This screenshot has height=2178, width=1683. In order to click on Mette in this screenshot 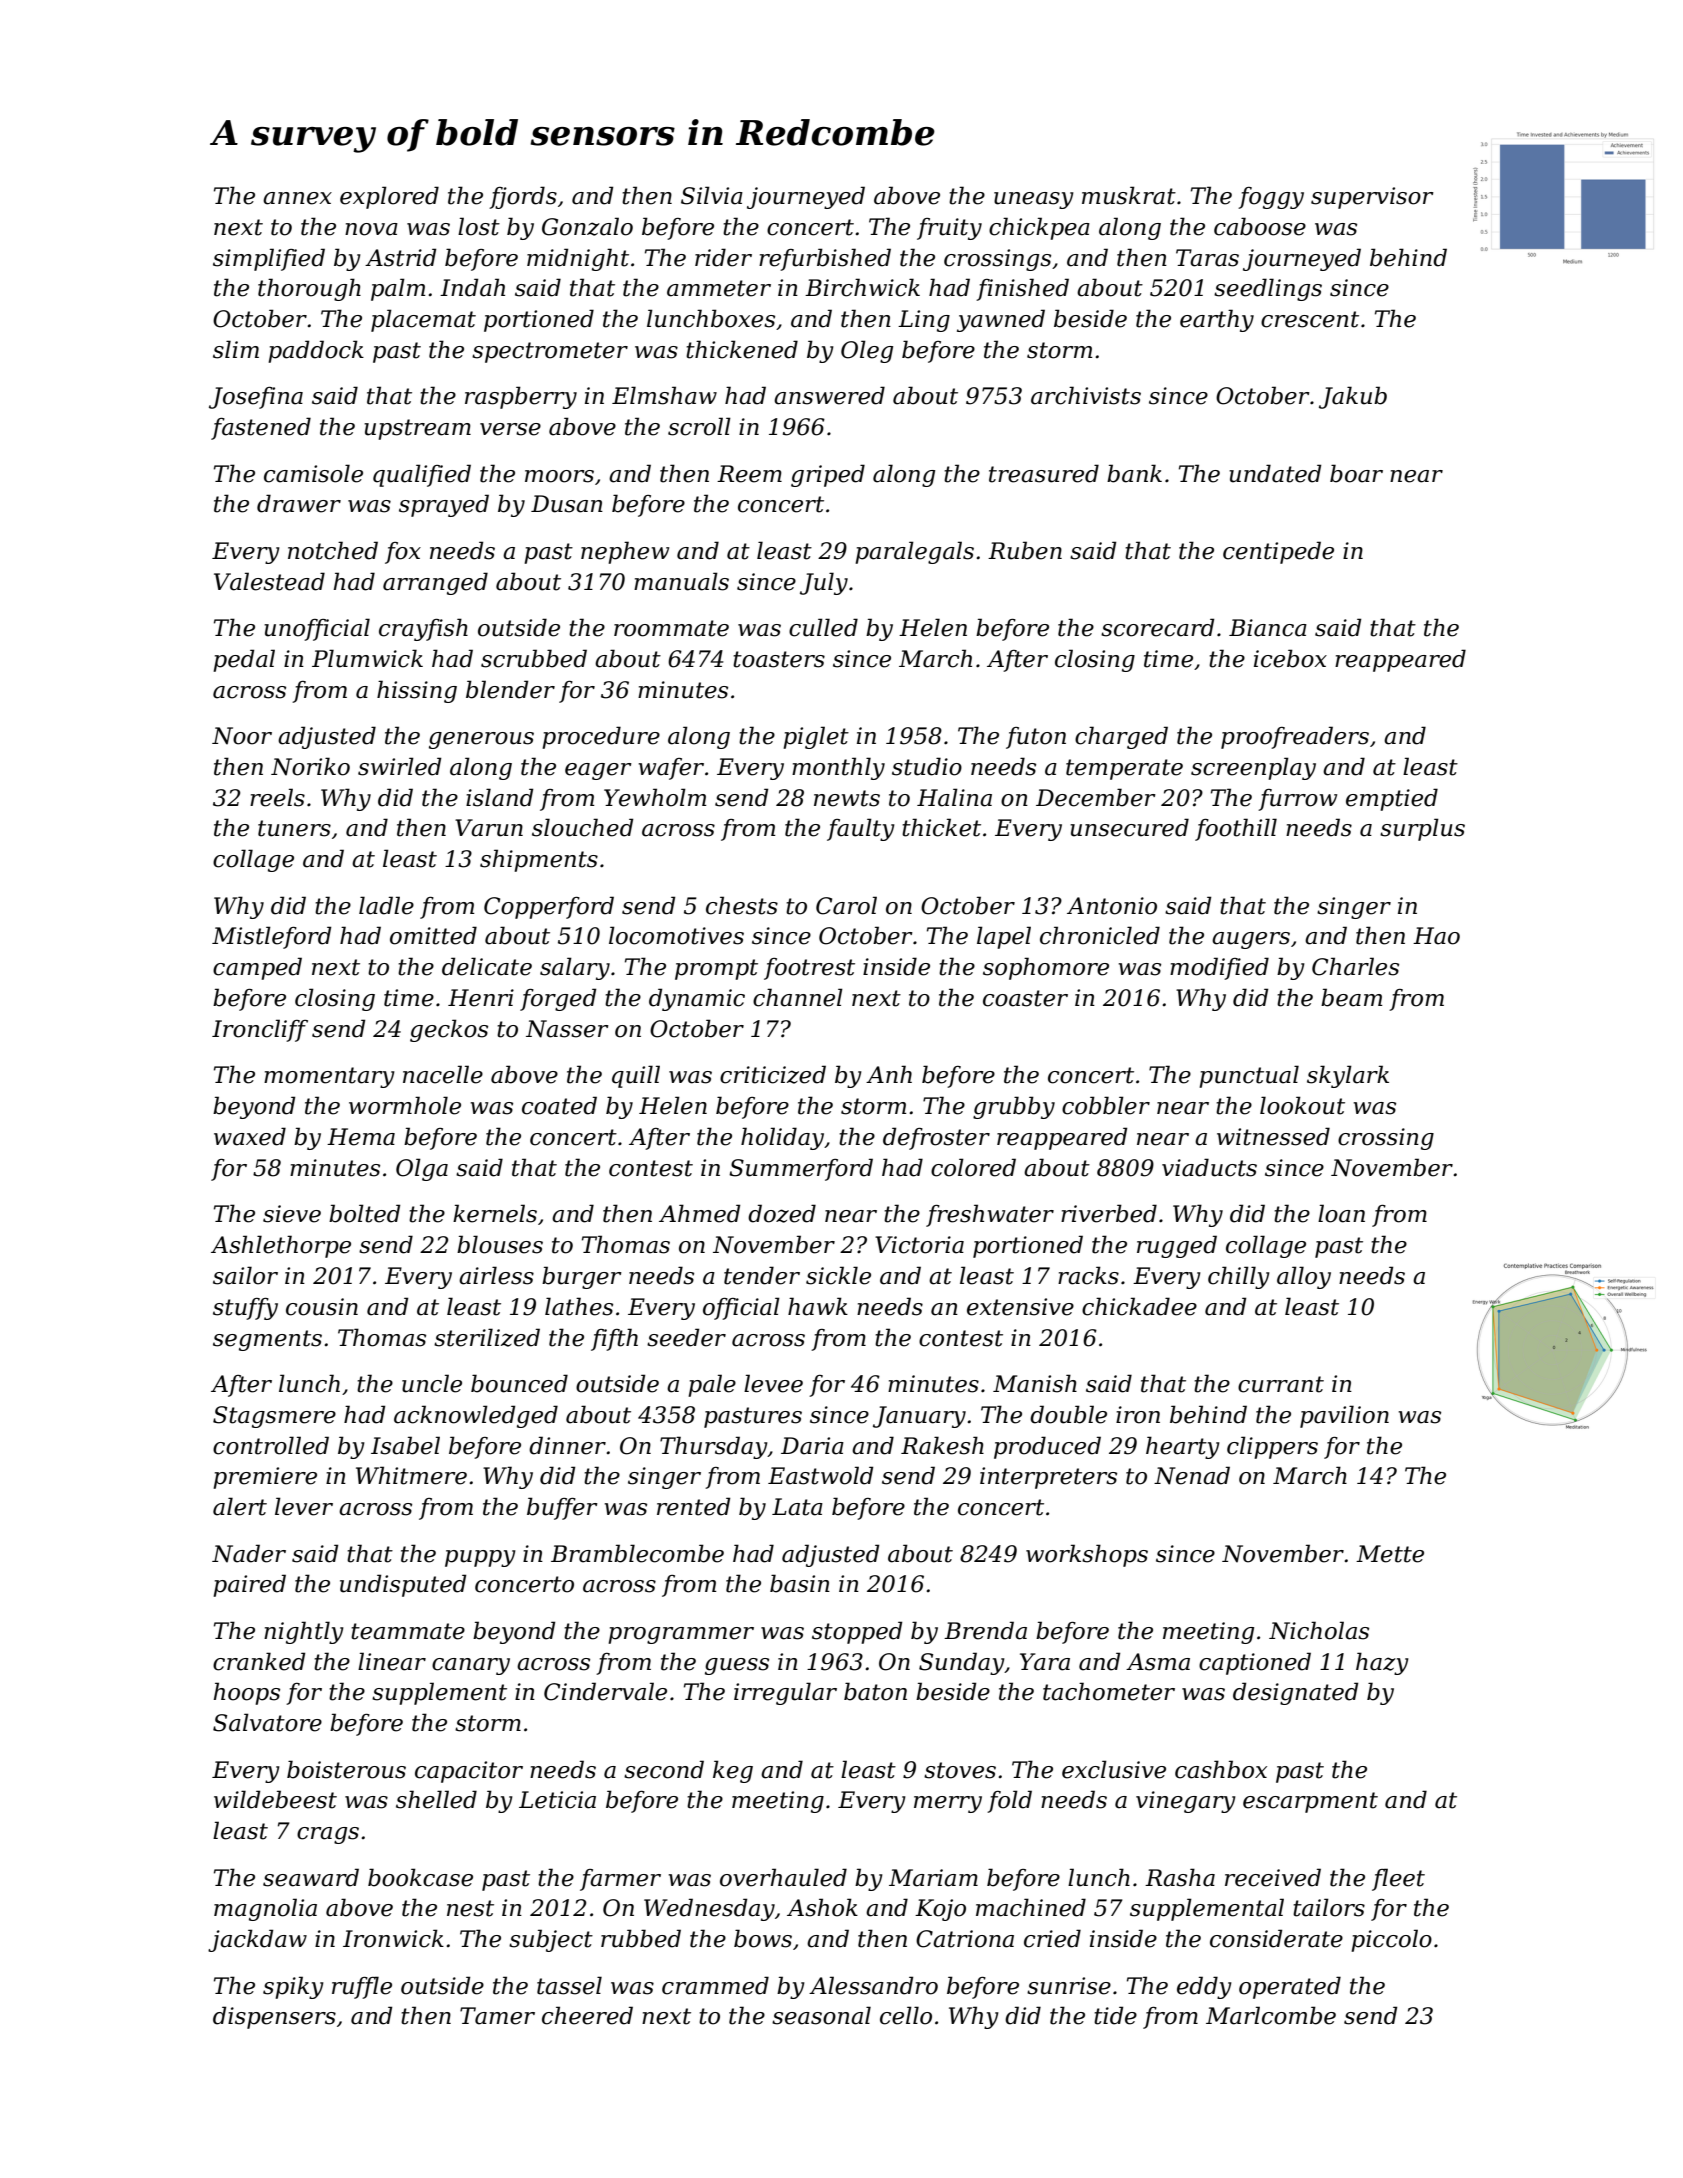, I will do `click(1390, 1554)`.
